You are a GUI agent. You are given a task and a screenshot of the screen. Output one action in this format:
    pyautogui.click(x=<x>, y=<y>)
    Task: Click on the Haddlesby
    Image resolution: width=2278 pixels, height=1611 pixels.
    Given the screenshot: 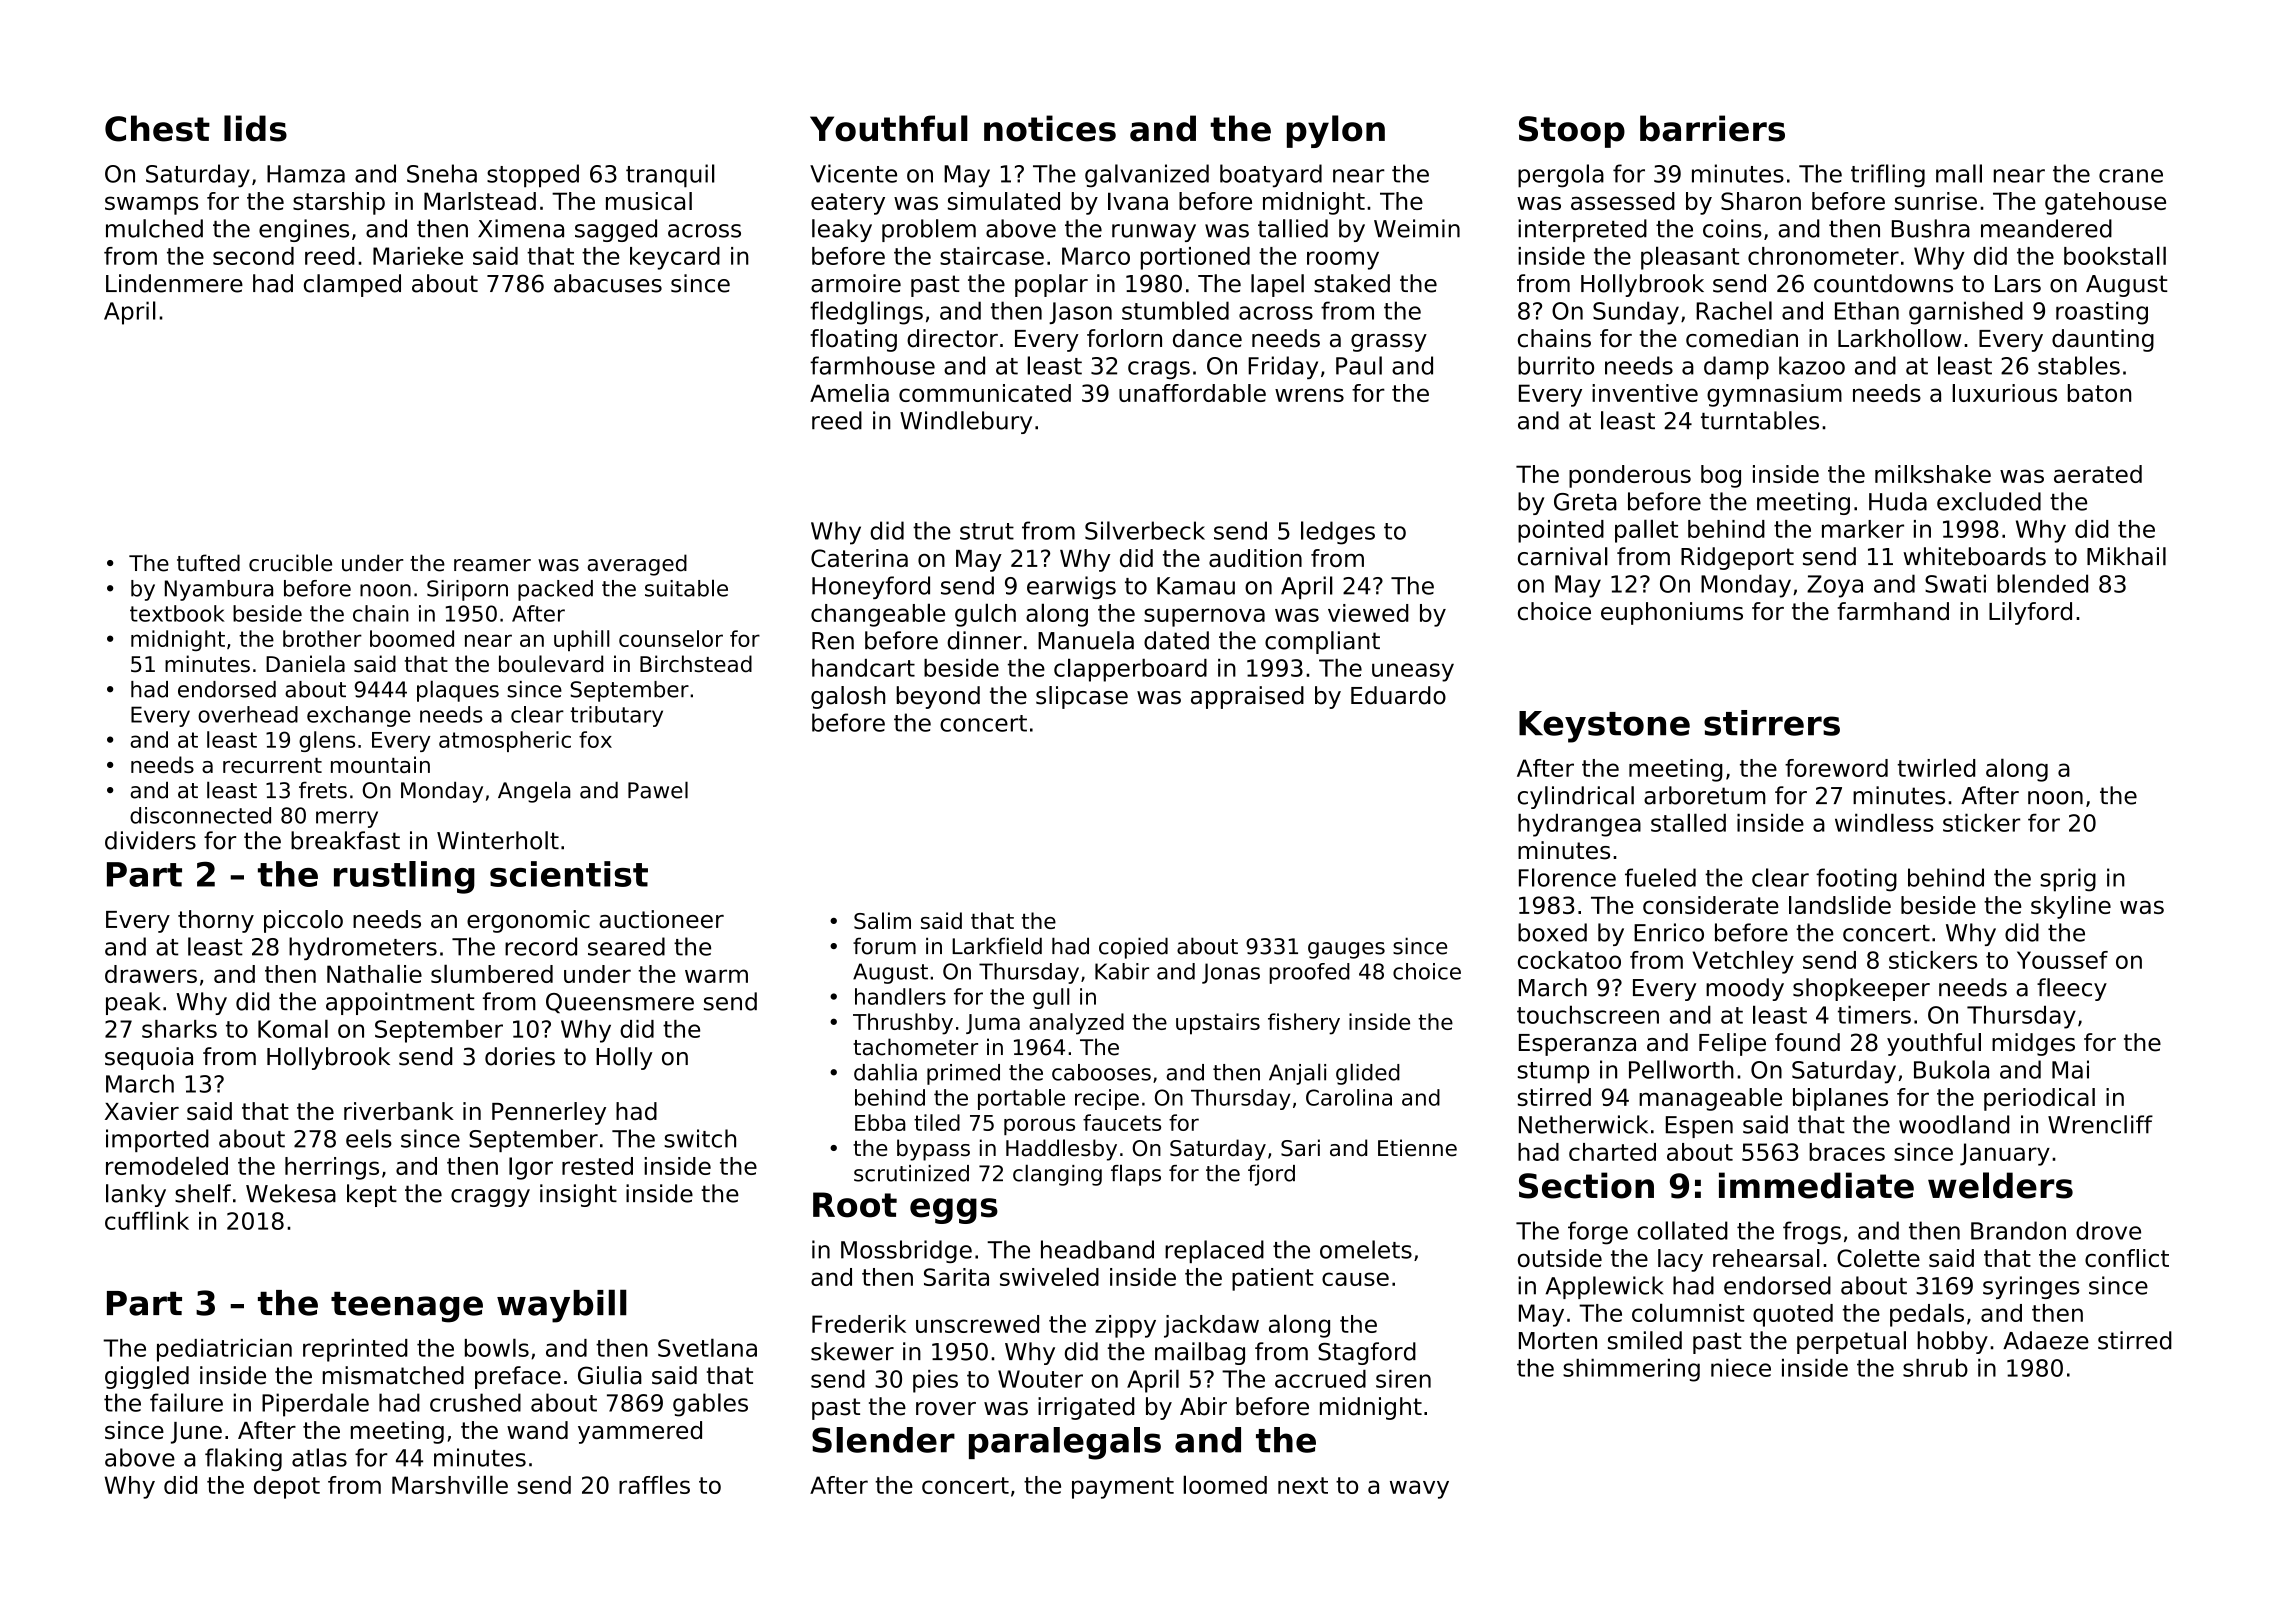 What is the action you would take?
    pyautogui.click(x=1061, y=1150)
